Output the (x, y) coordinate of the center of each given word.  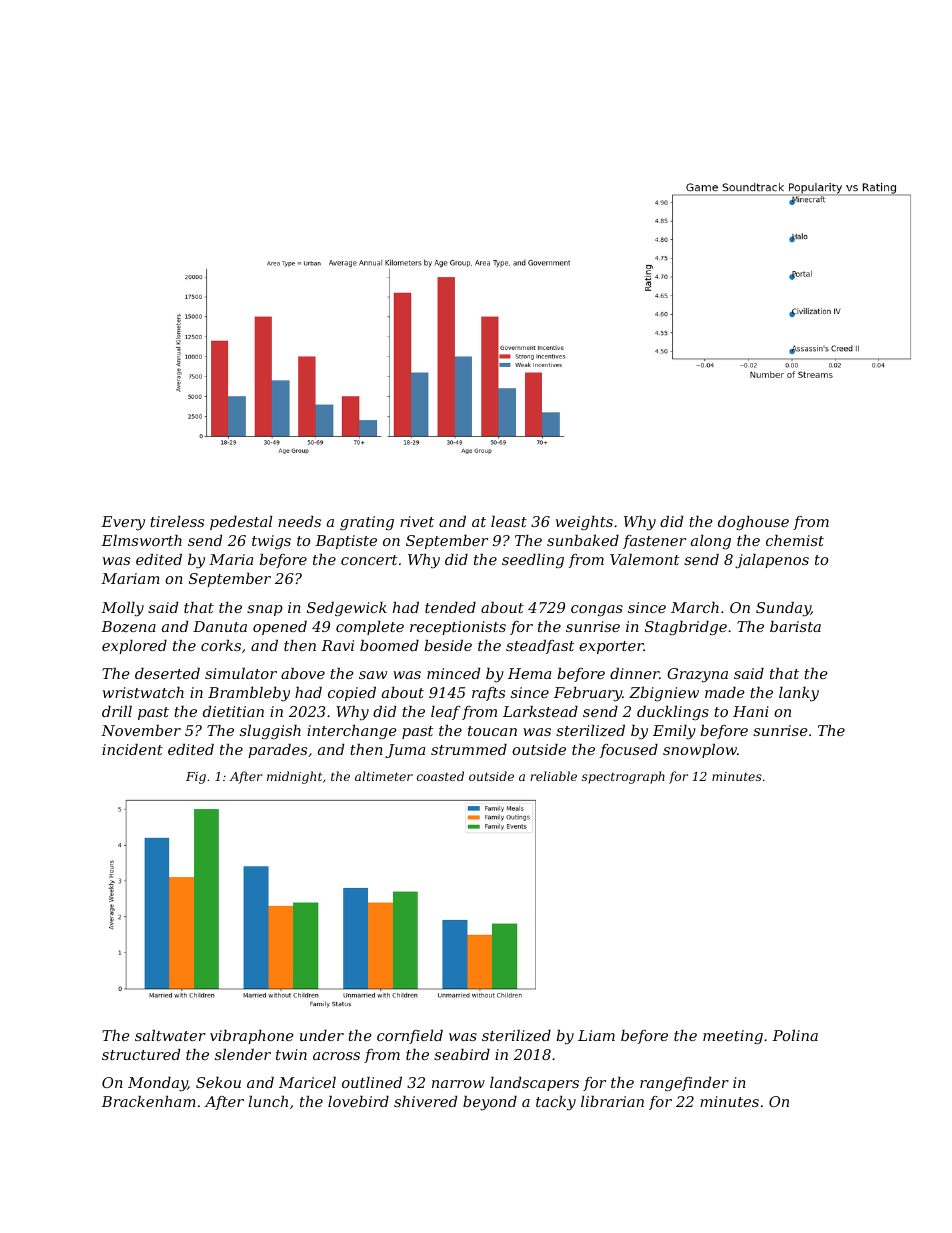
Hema (529, 673)
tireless (177, 521)
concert (369, 560)
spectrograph (623, 777)
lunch (268, 1101)
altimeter (384, 776)
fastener (654, 542)
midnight (294, 777)
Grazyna (697, 675)
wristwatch (143, 692)
